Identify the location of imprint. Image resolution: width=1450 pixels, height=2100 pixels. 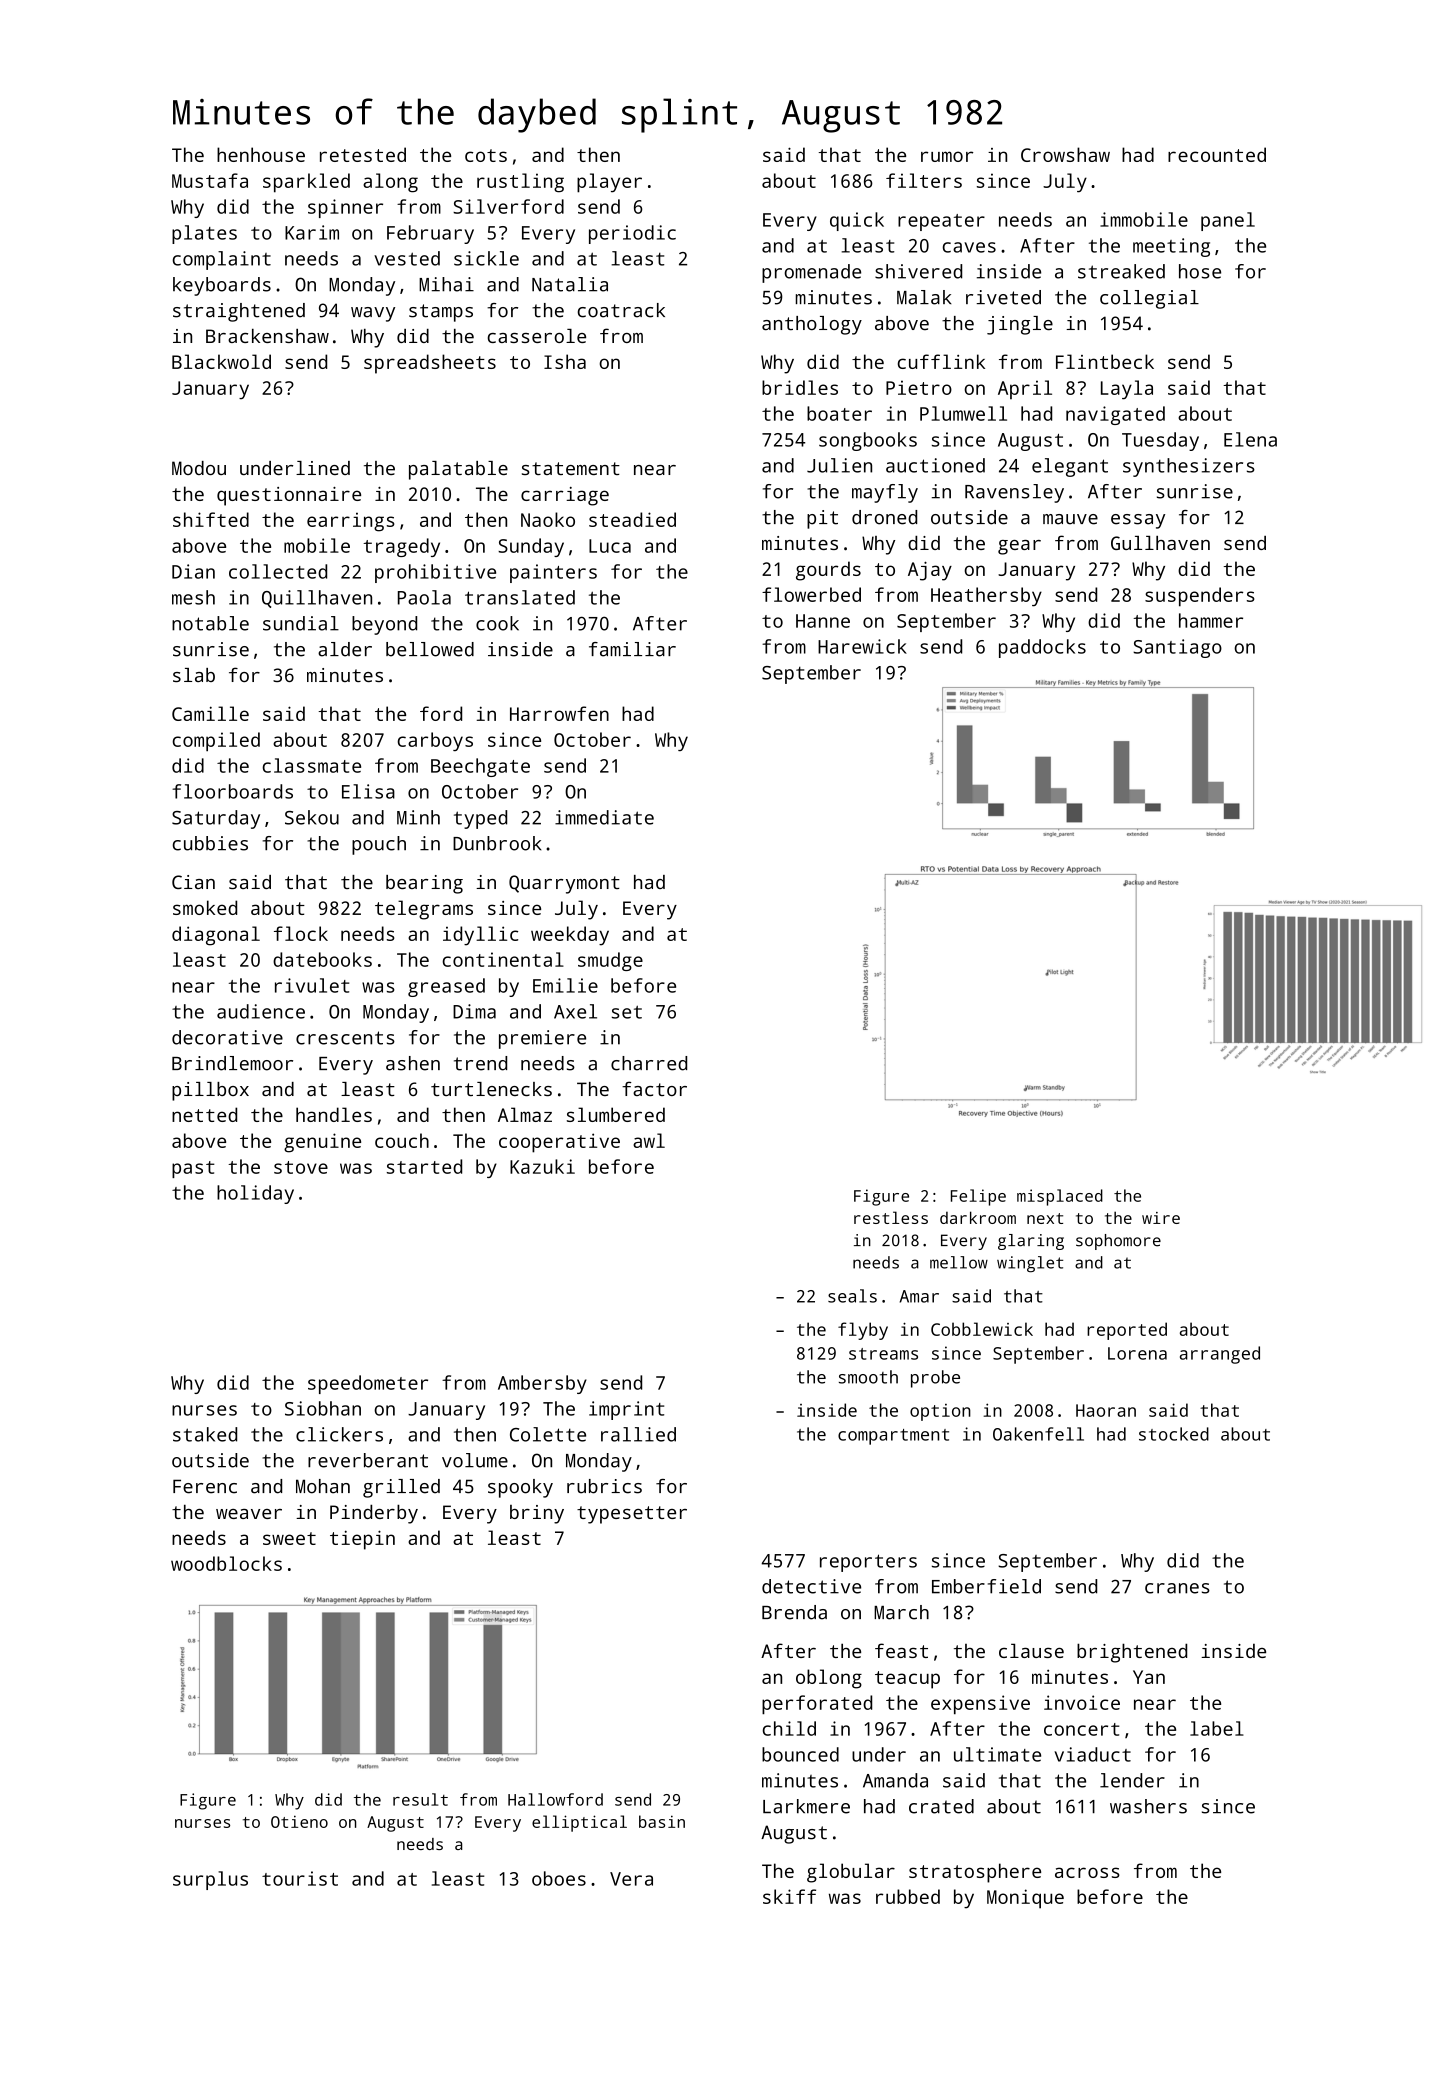
(626, 1410).
